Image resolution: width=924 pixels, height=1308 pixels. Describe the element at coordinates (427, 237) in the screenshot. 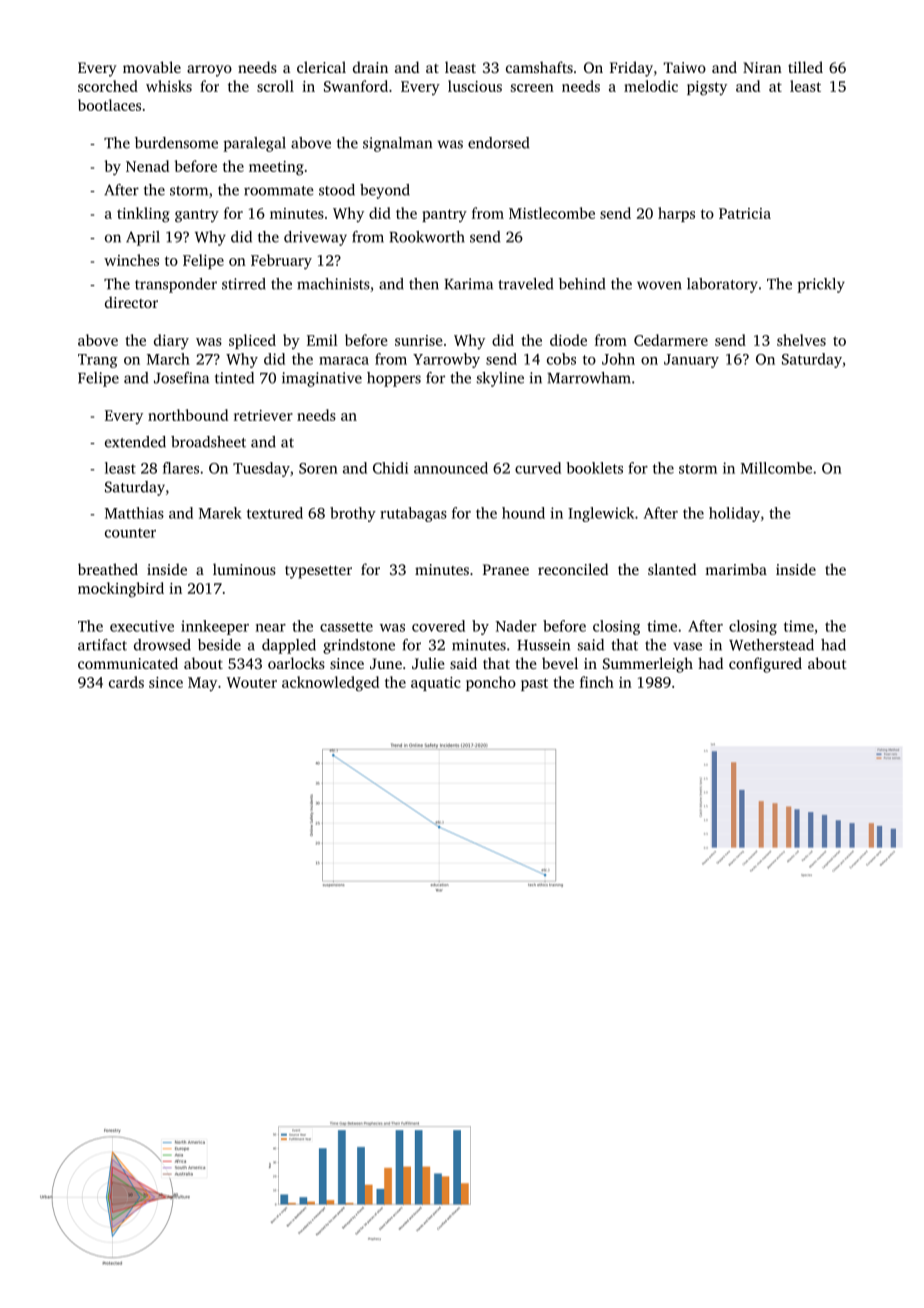

I see `Rookworth` at that location.
